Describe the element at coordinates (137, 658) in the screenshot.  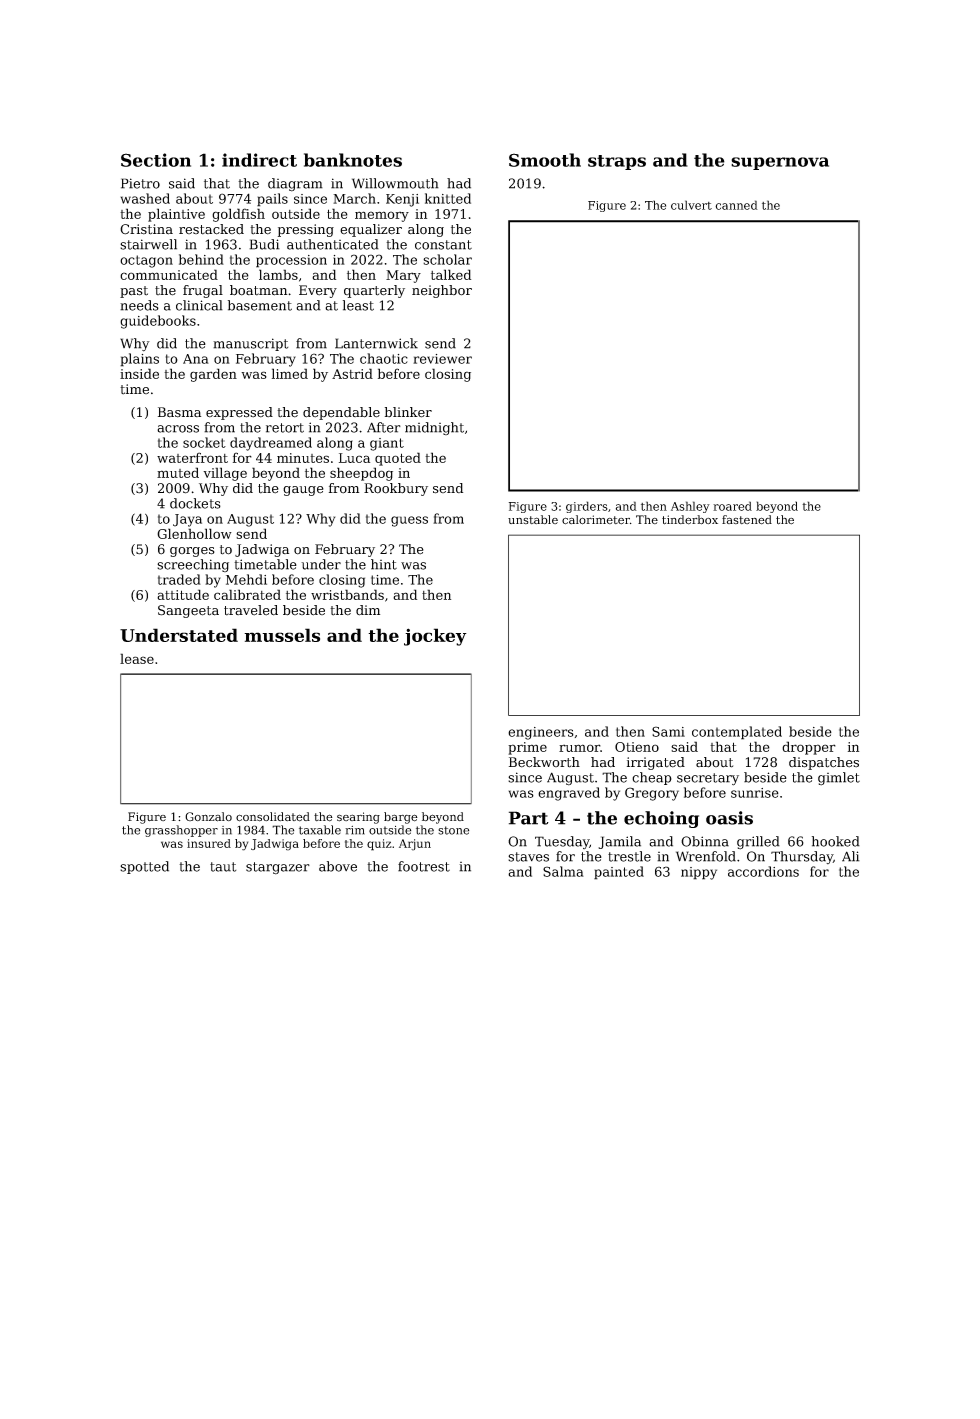
I see `lease` at that location.
